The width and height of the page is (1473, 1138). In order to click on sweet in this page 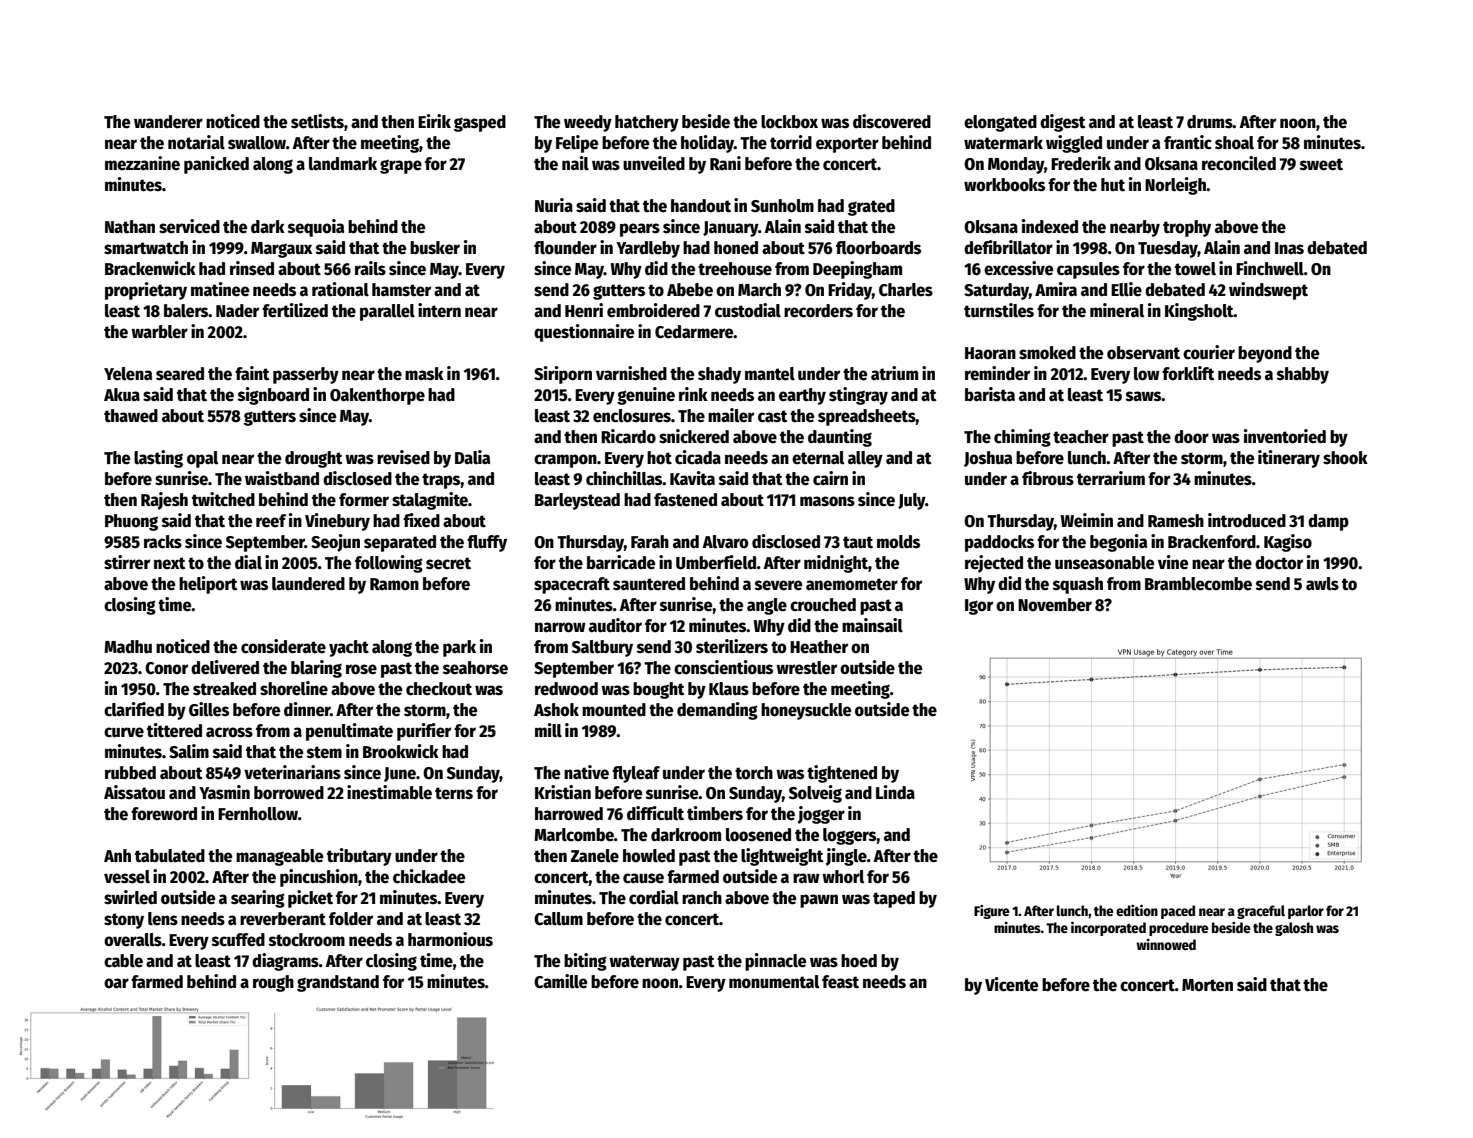, I will do `click(1321, 164)`.
